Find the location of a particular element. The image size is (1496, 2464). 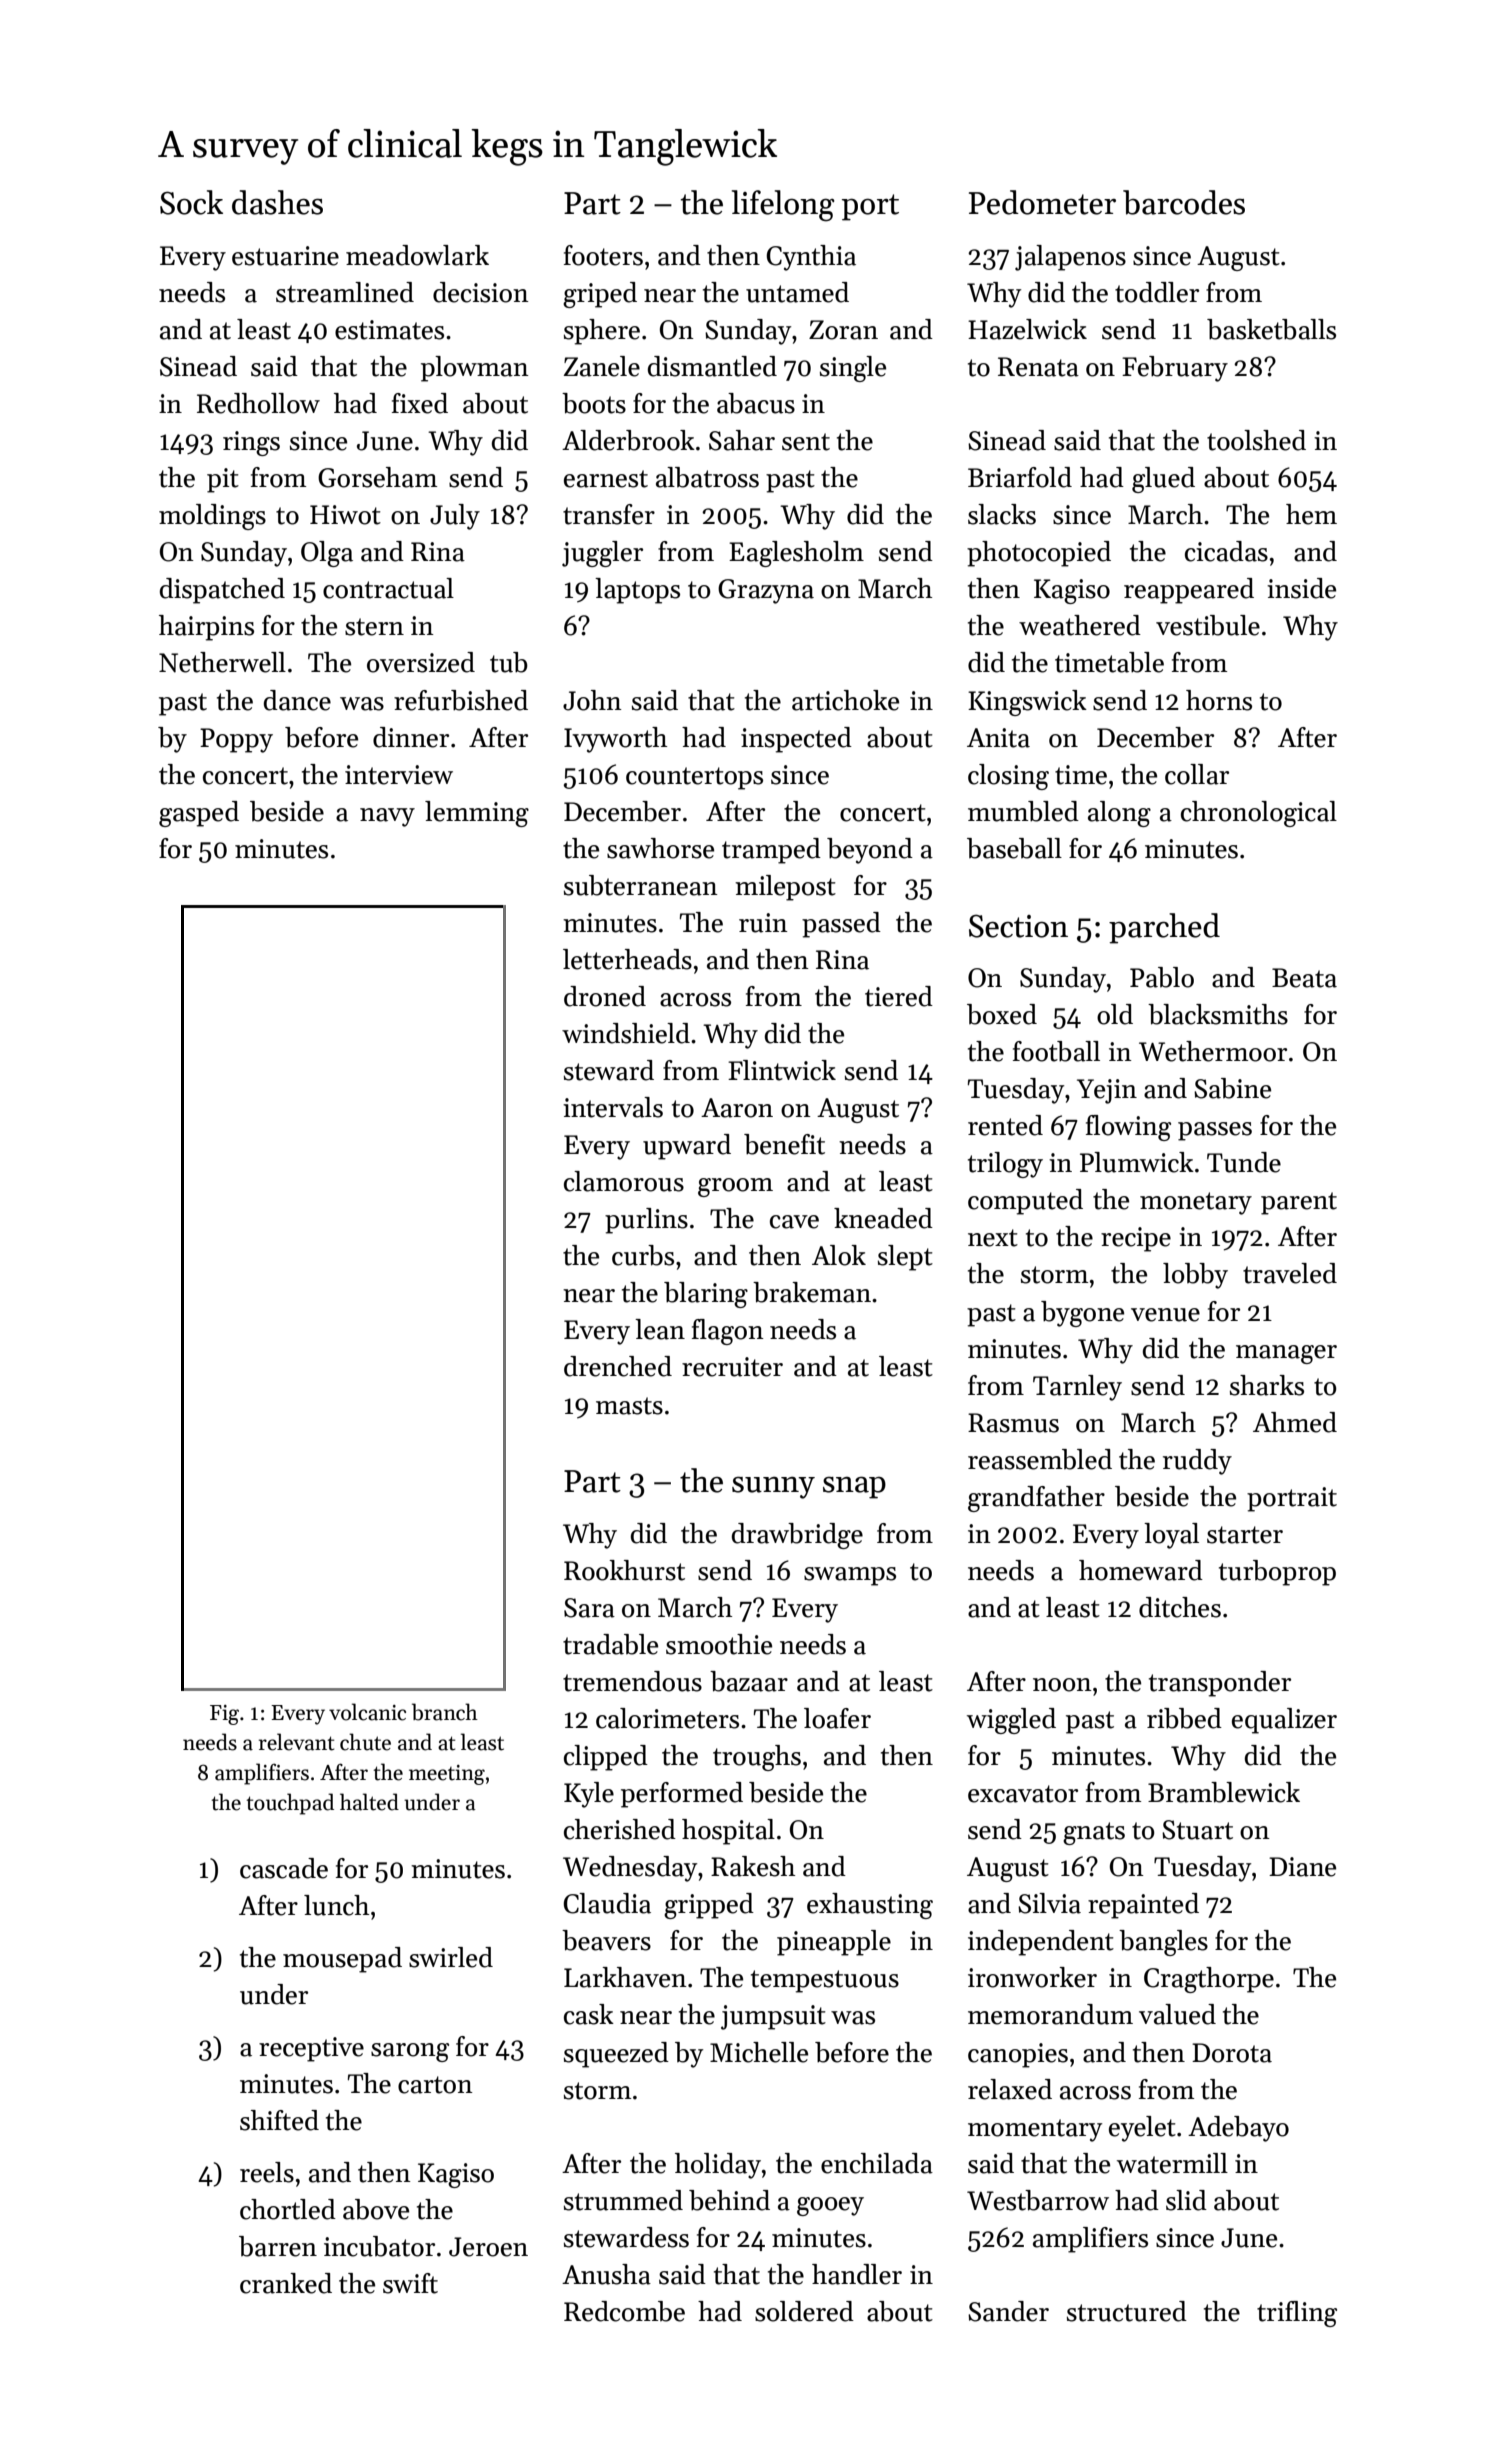

Fig is located at coordinates (224, 1715).
